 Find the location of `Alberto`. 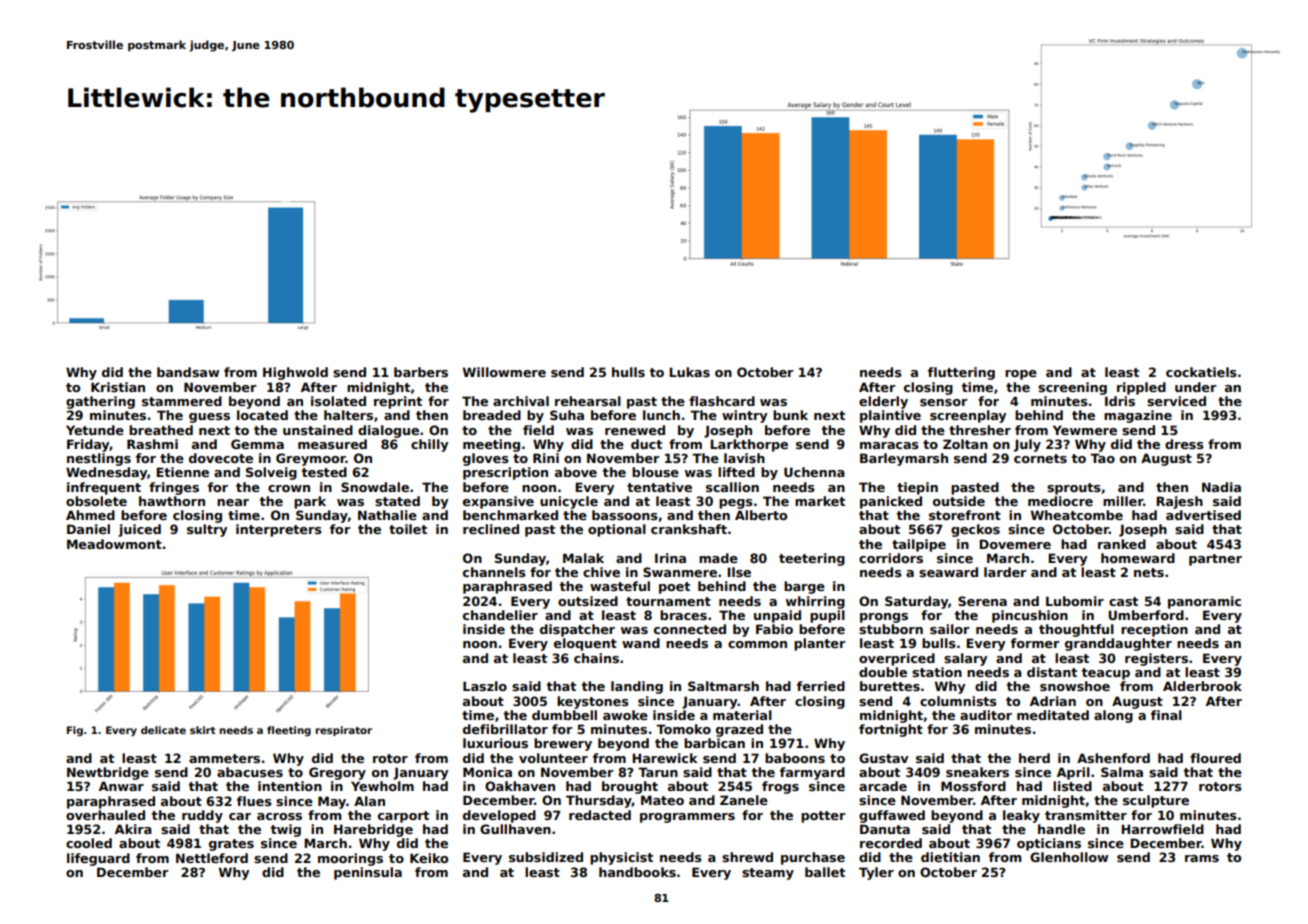

Alberto is located at coordinates (761, 515).
